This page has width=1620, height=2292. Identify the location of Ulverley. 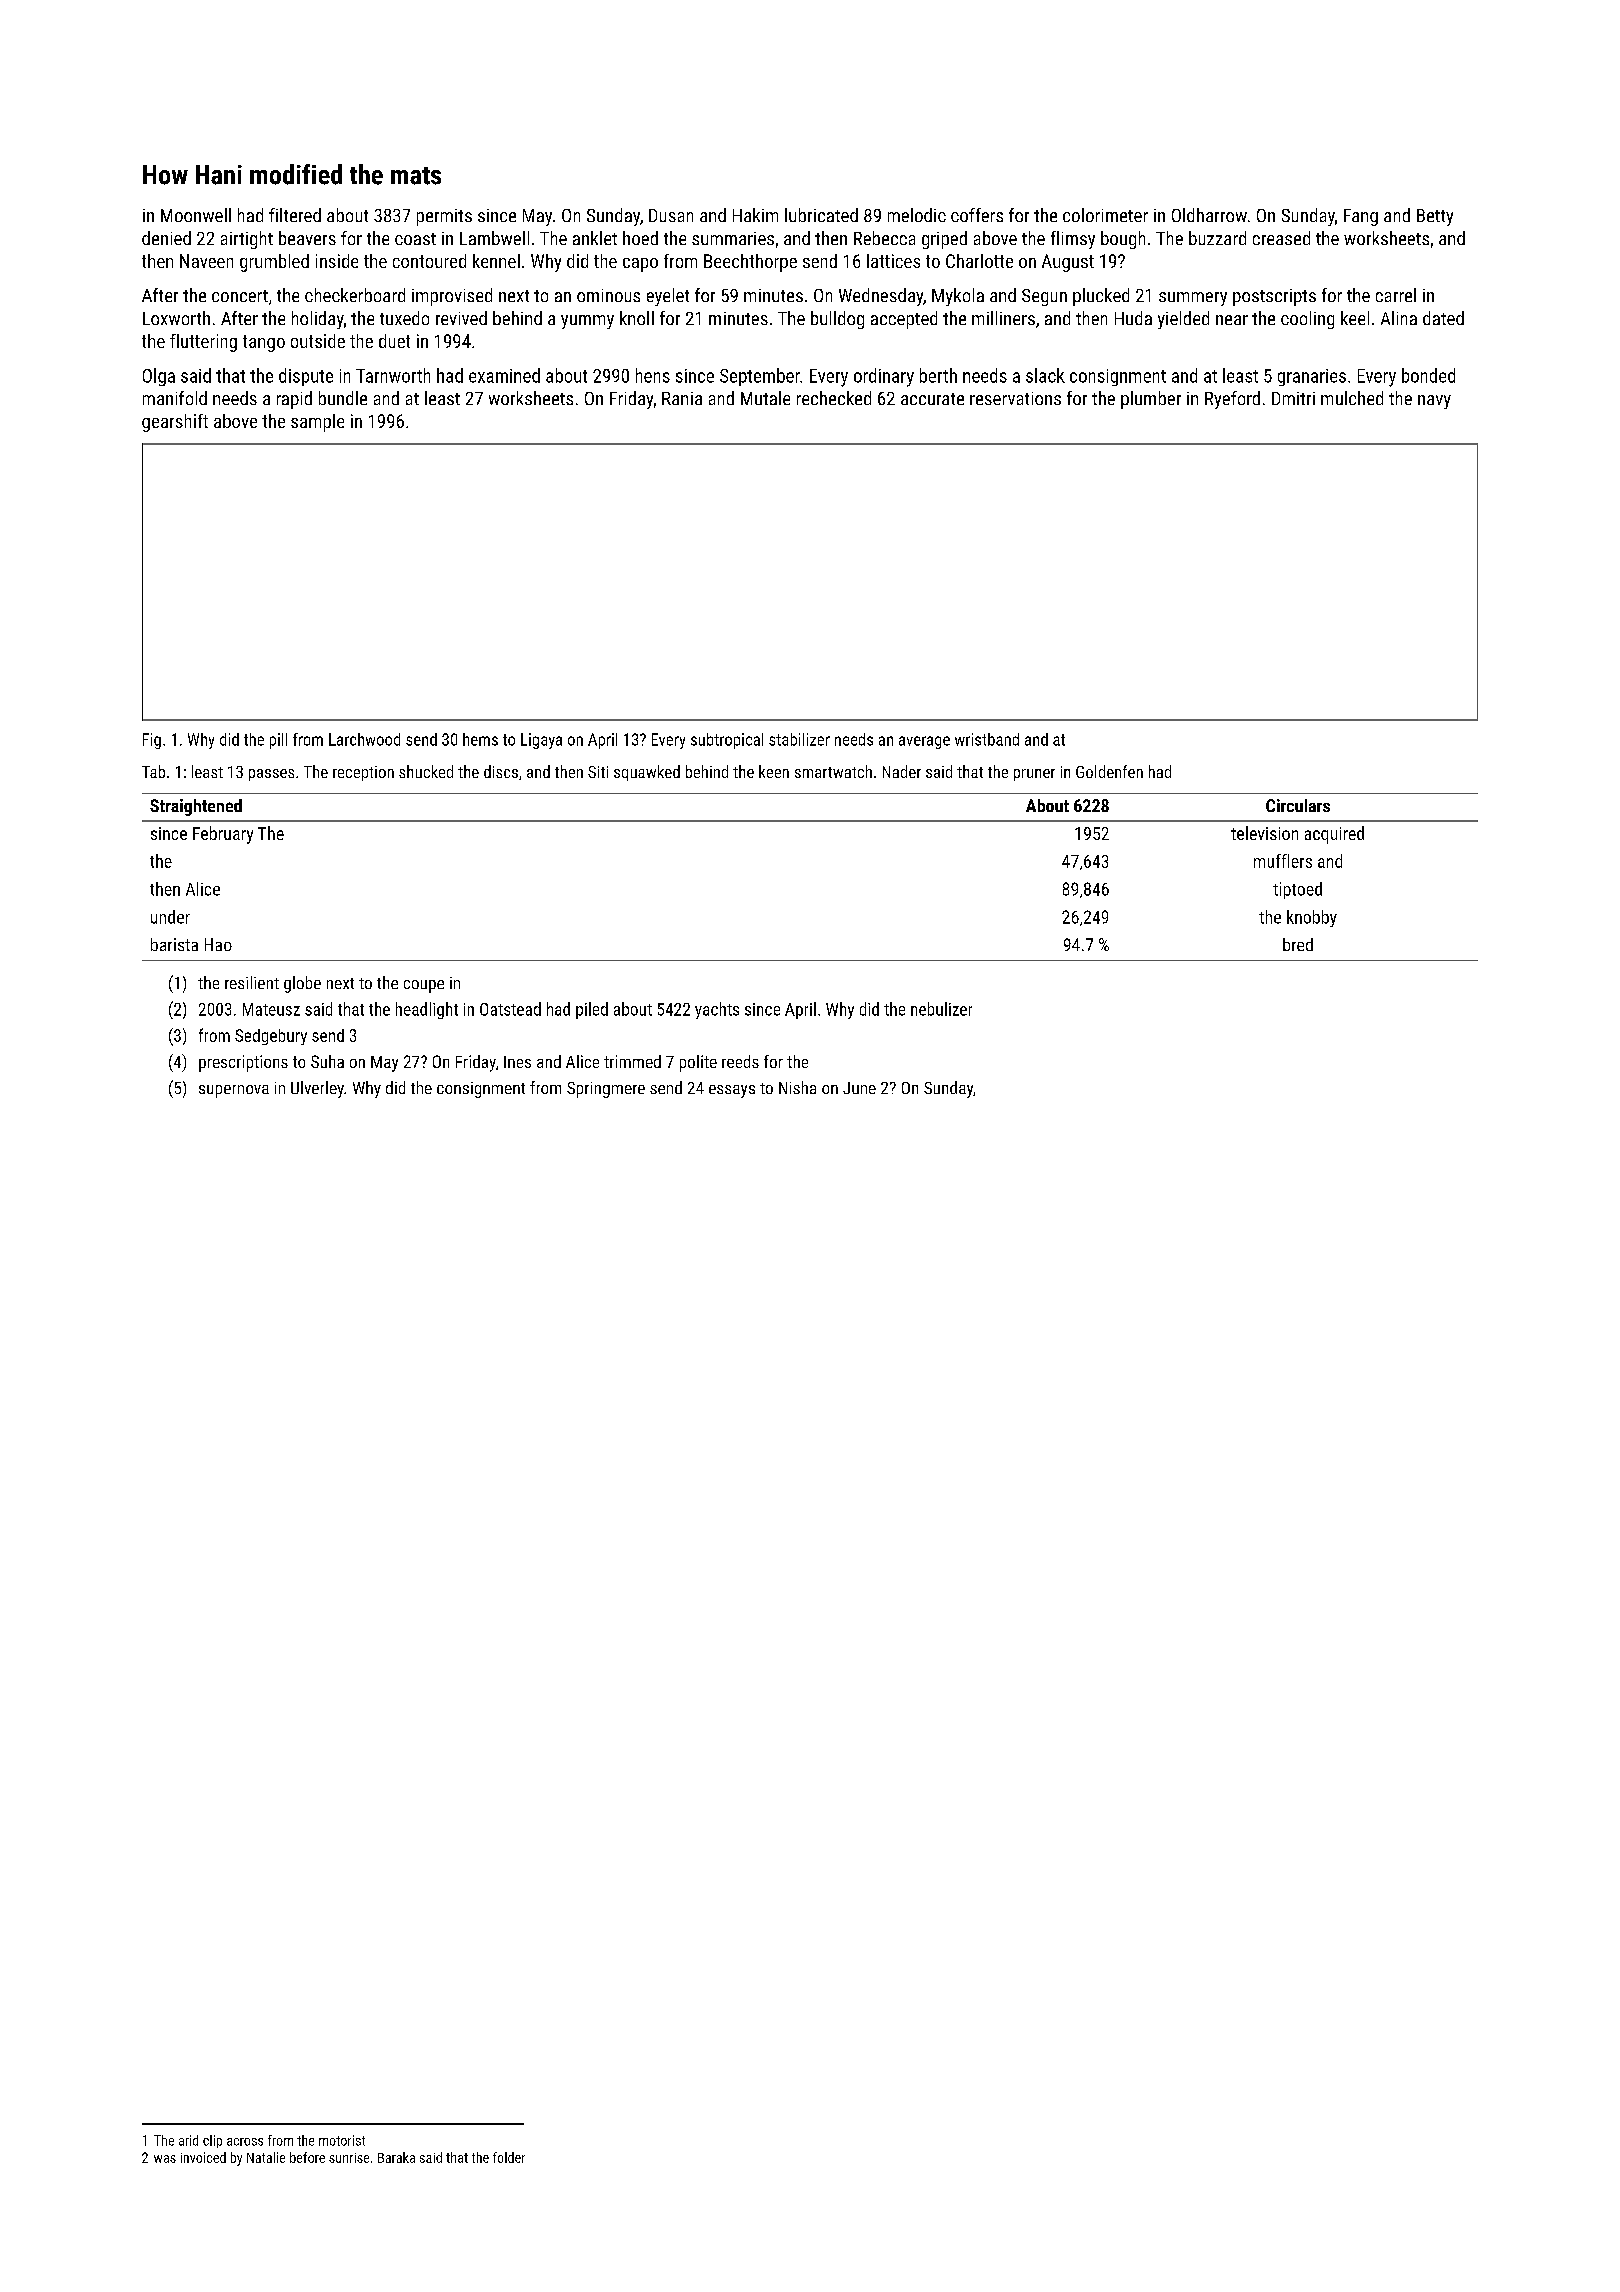
(317, 1089).
